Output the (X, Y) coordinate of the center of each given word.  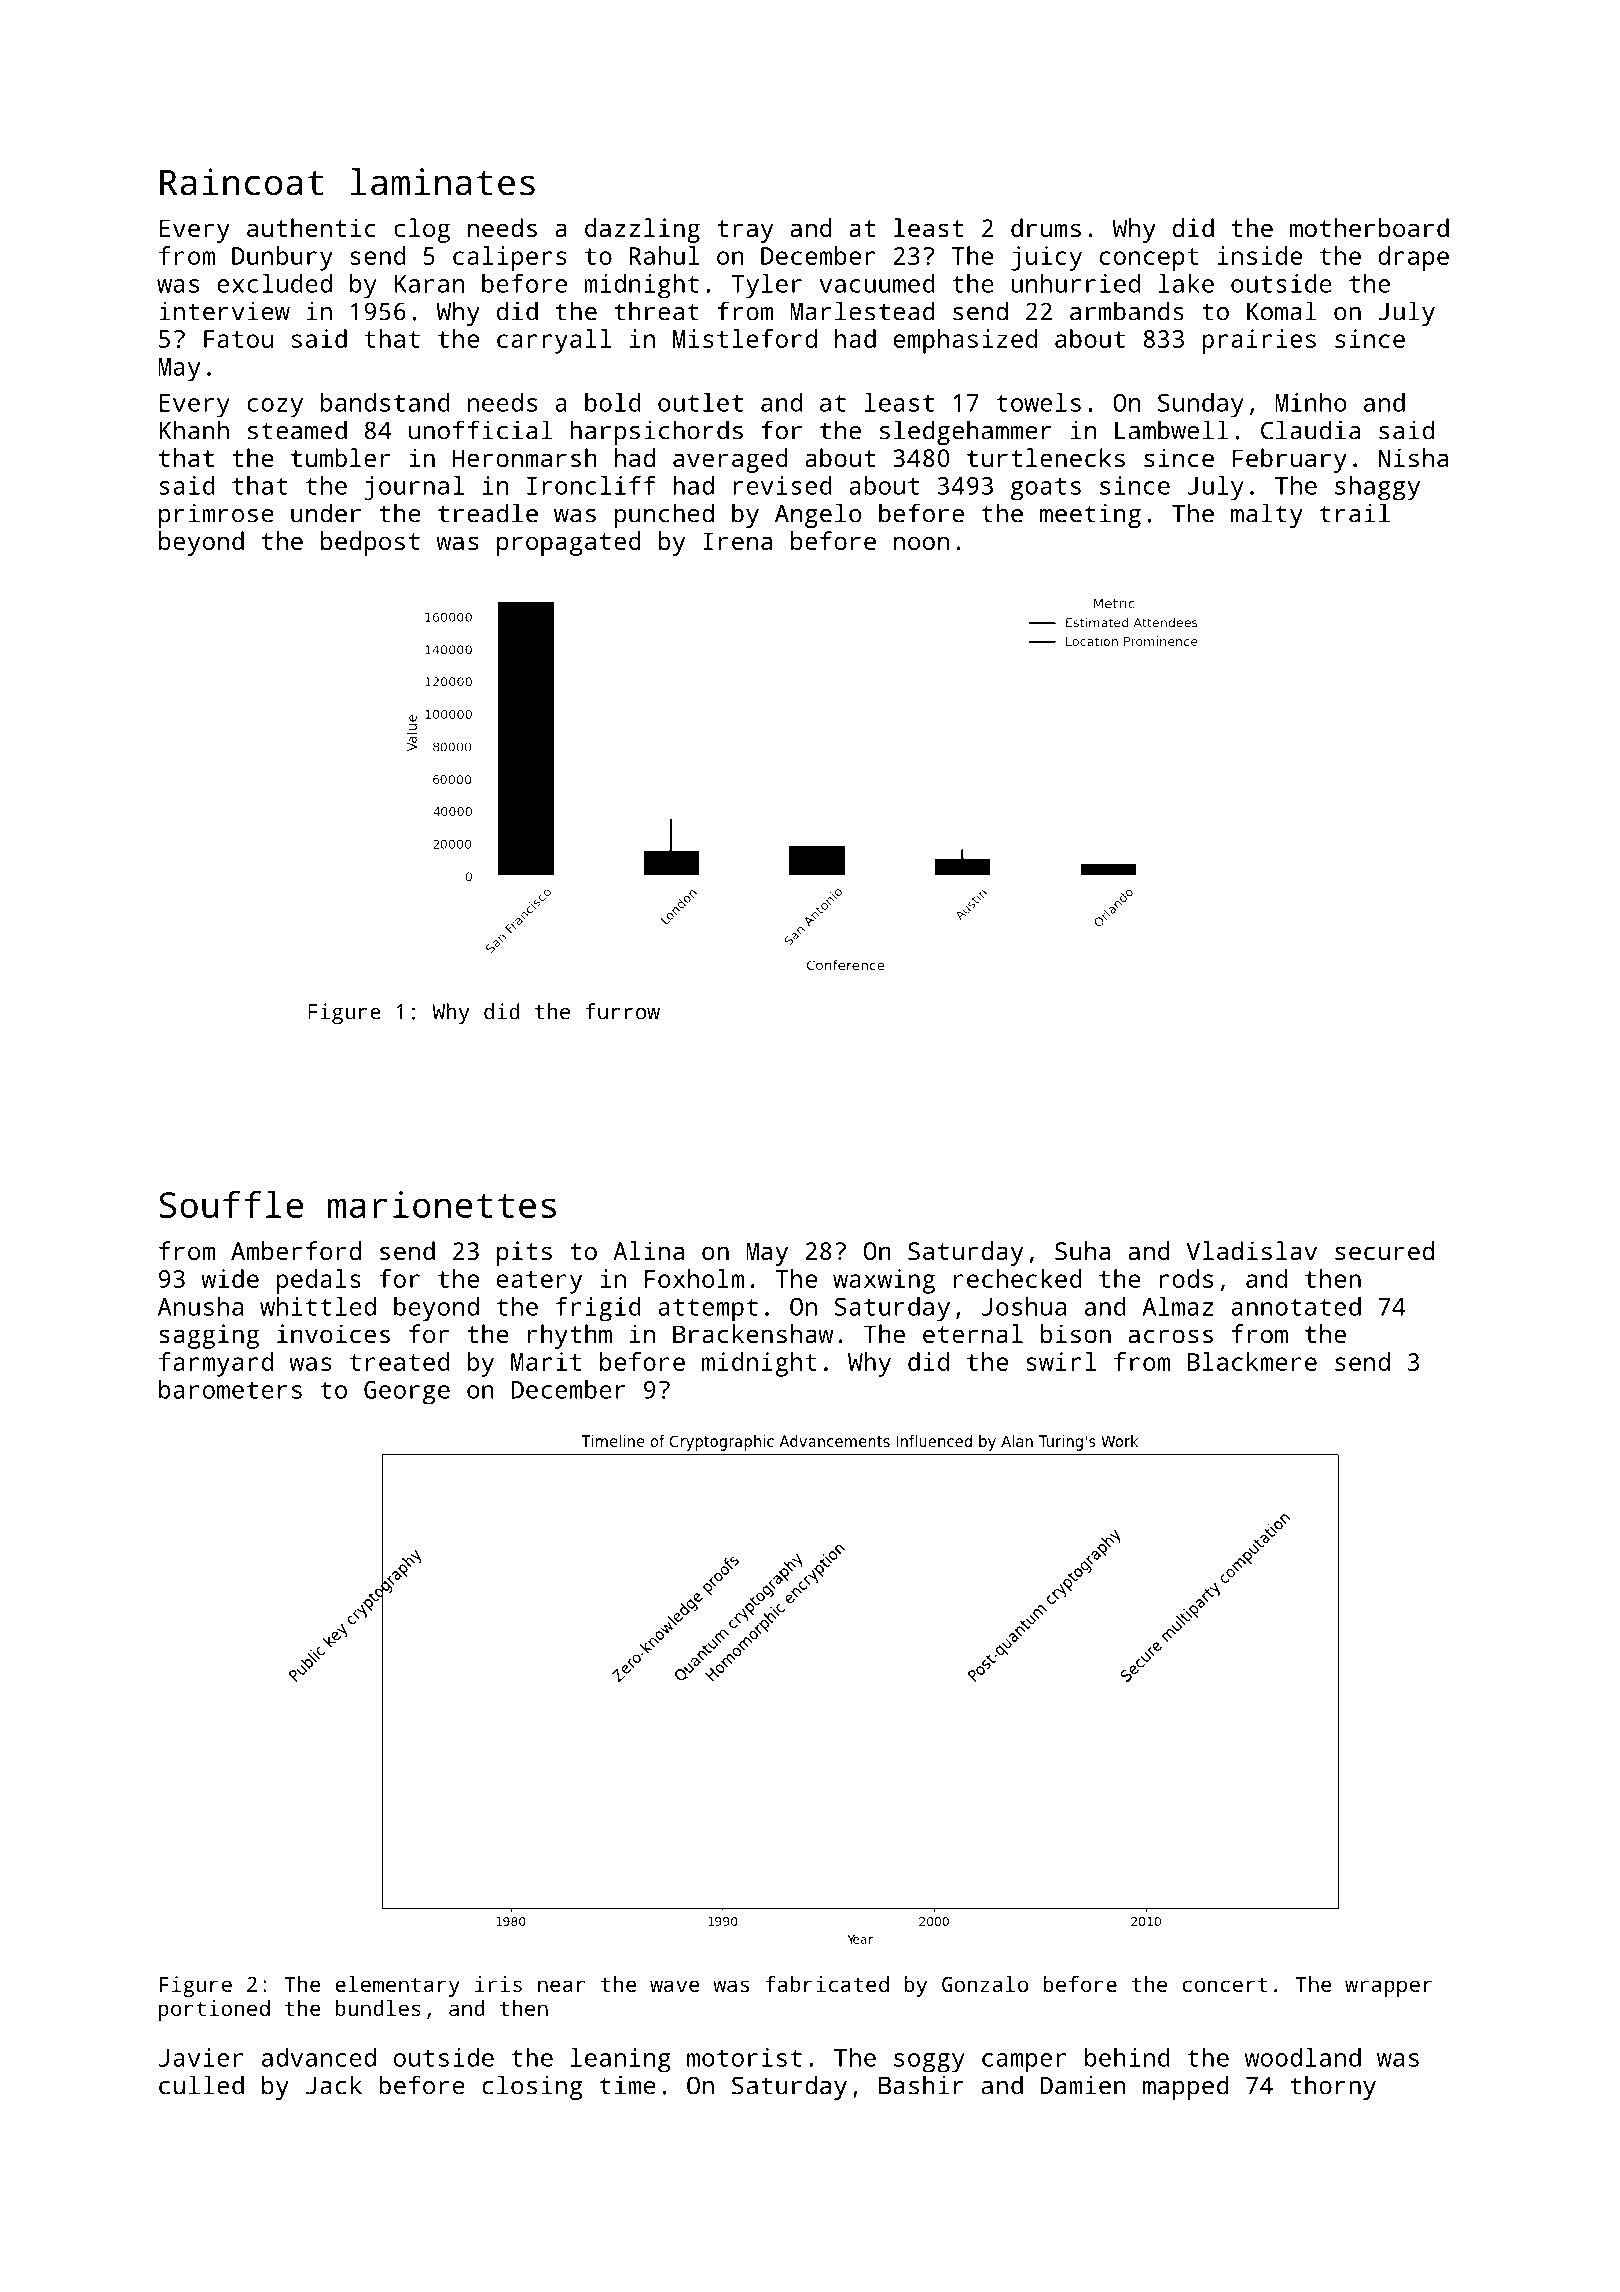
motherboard (1369, 227)
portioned (214, 2010)
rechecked (1018, 1278)
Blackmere (1252, 1361)
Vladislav (1251, 1250)
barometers (230, 1389)
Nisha (1413, 457)
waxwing (884, 1281)
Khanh (194, 430)
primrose (216, 516)
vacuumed (877, 283)
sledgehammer (966, 432)
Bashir (921, 2085)
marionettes (442, 1204)
